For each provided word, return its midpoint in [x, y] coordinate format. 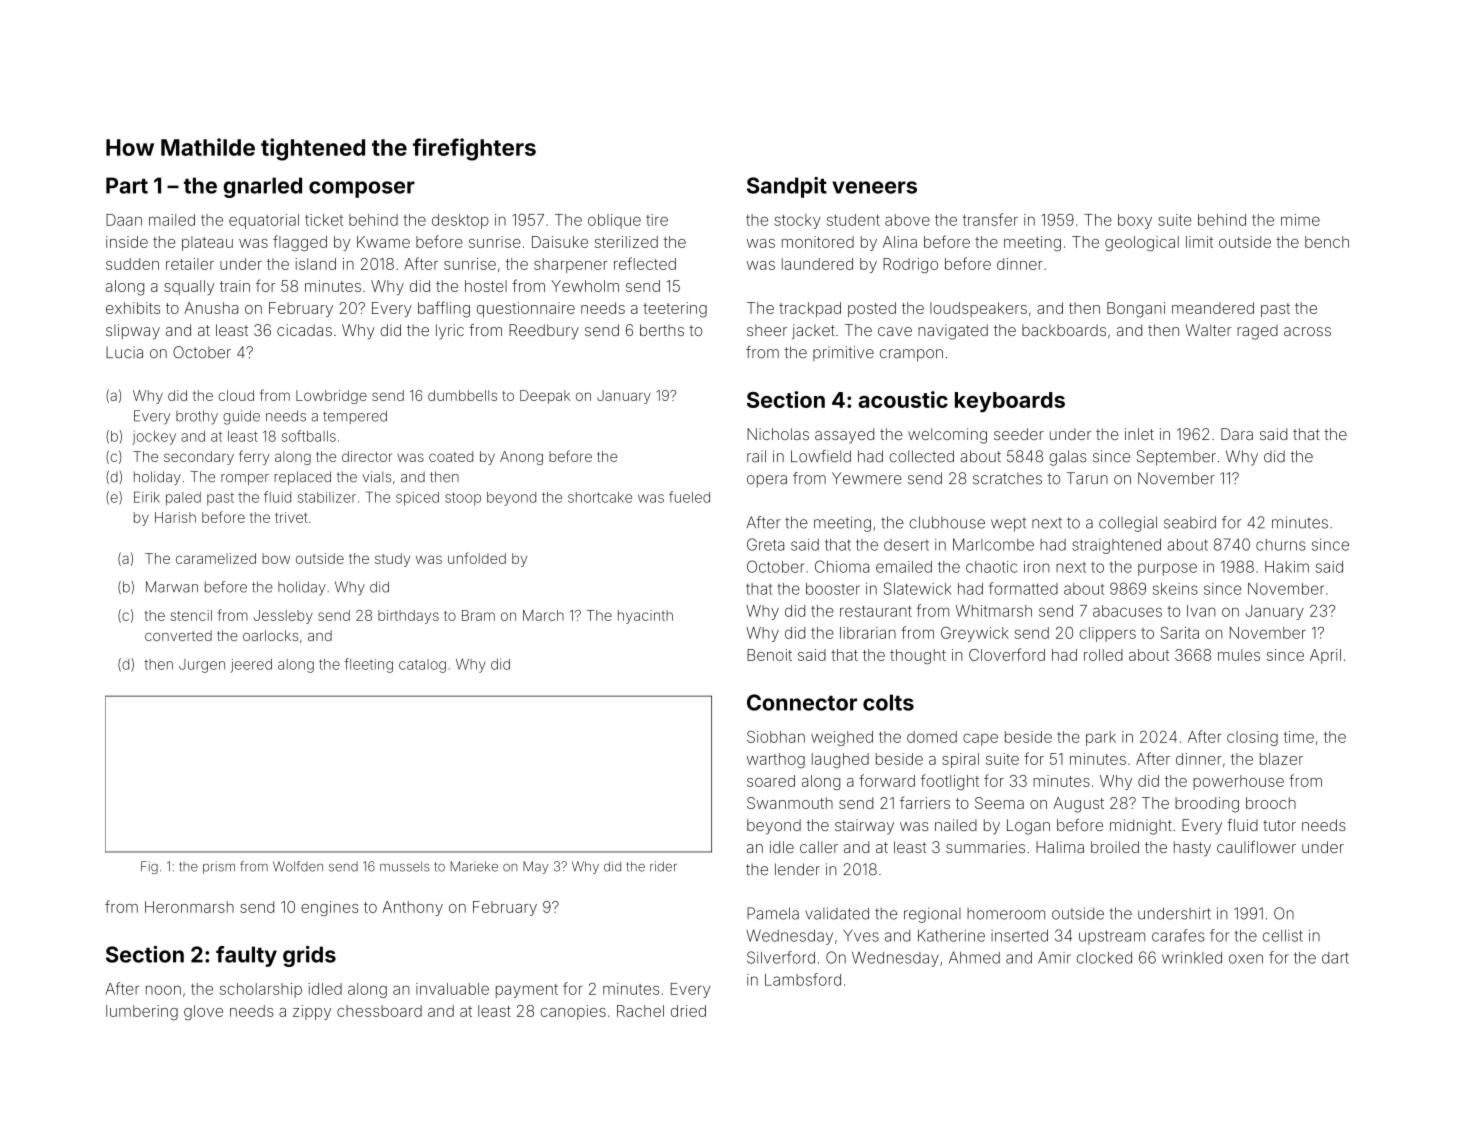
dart [1335, 958]
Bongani [1136, 310]
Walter [1208, 330]
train [235, 286]
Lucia [124, 352]
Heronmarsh [189, 907]
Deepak [545, 397]
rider [663, 866]
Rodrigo [910, 265]
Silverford [781, 957]
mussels [405, 866]
